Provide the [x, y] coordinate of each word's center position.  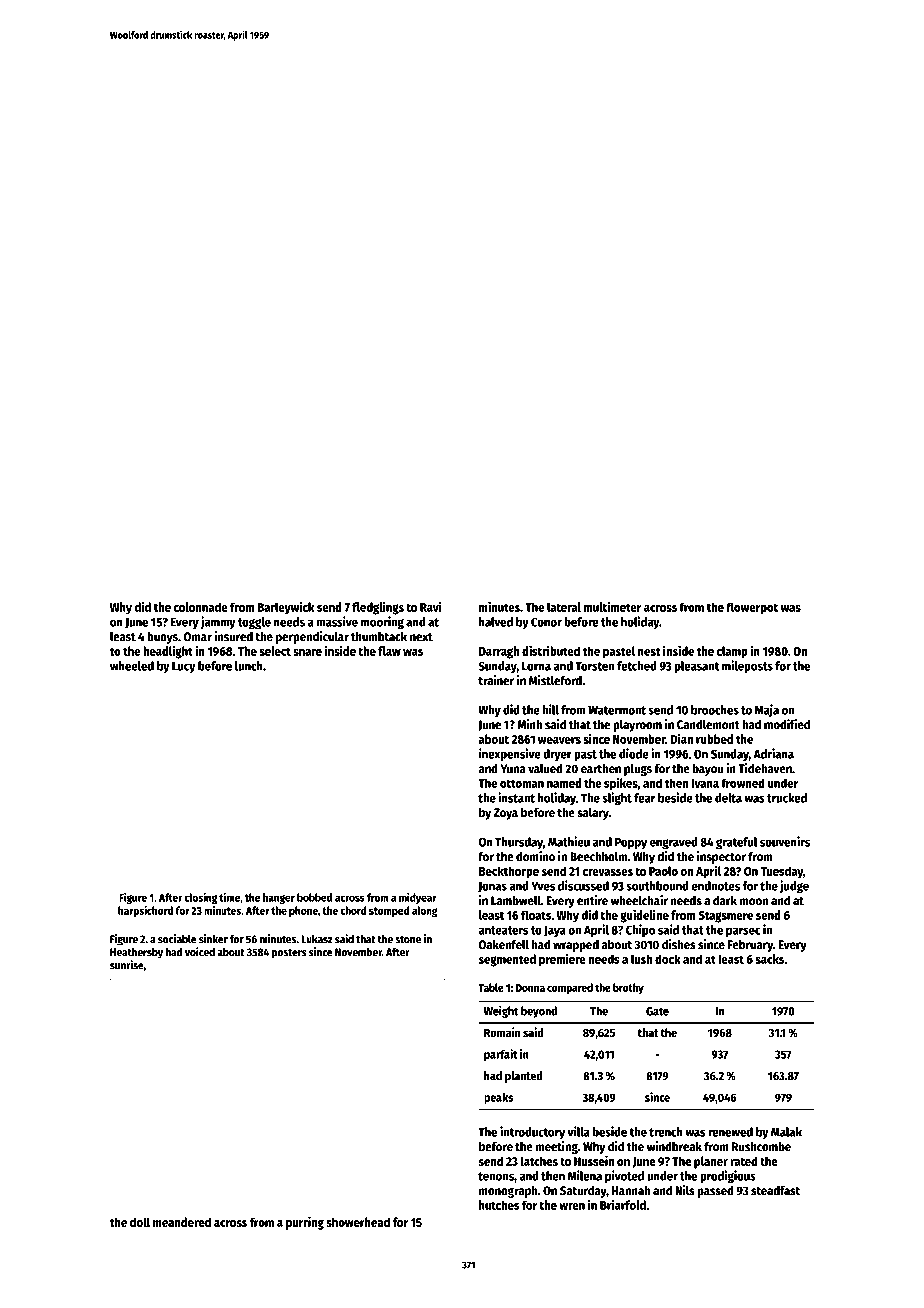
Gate [657, 1011]
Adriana [774, 753]
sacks [769, 959]
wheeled [132, 666]
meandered [182, 1222]
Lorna [536, 666]
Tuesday [781, 872]
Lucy [184, 667]
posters [289, 954]
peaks [498, 1099]
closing [201, 898]
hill [550, 709]
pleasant [696, 667]
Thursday [519, 843]
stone [408, 940]
